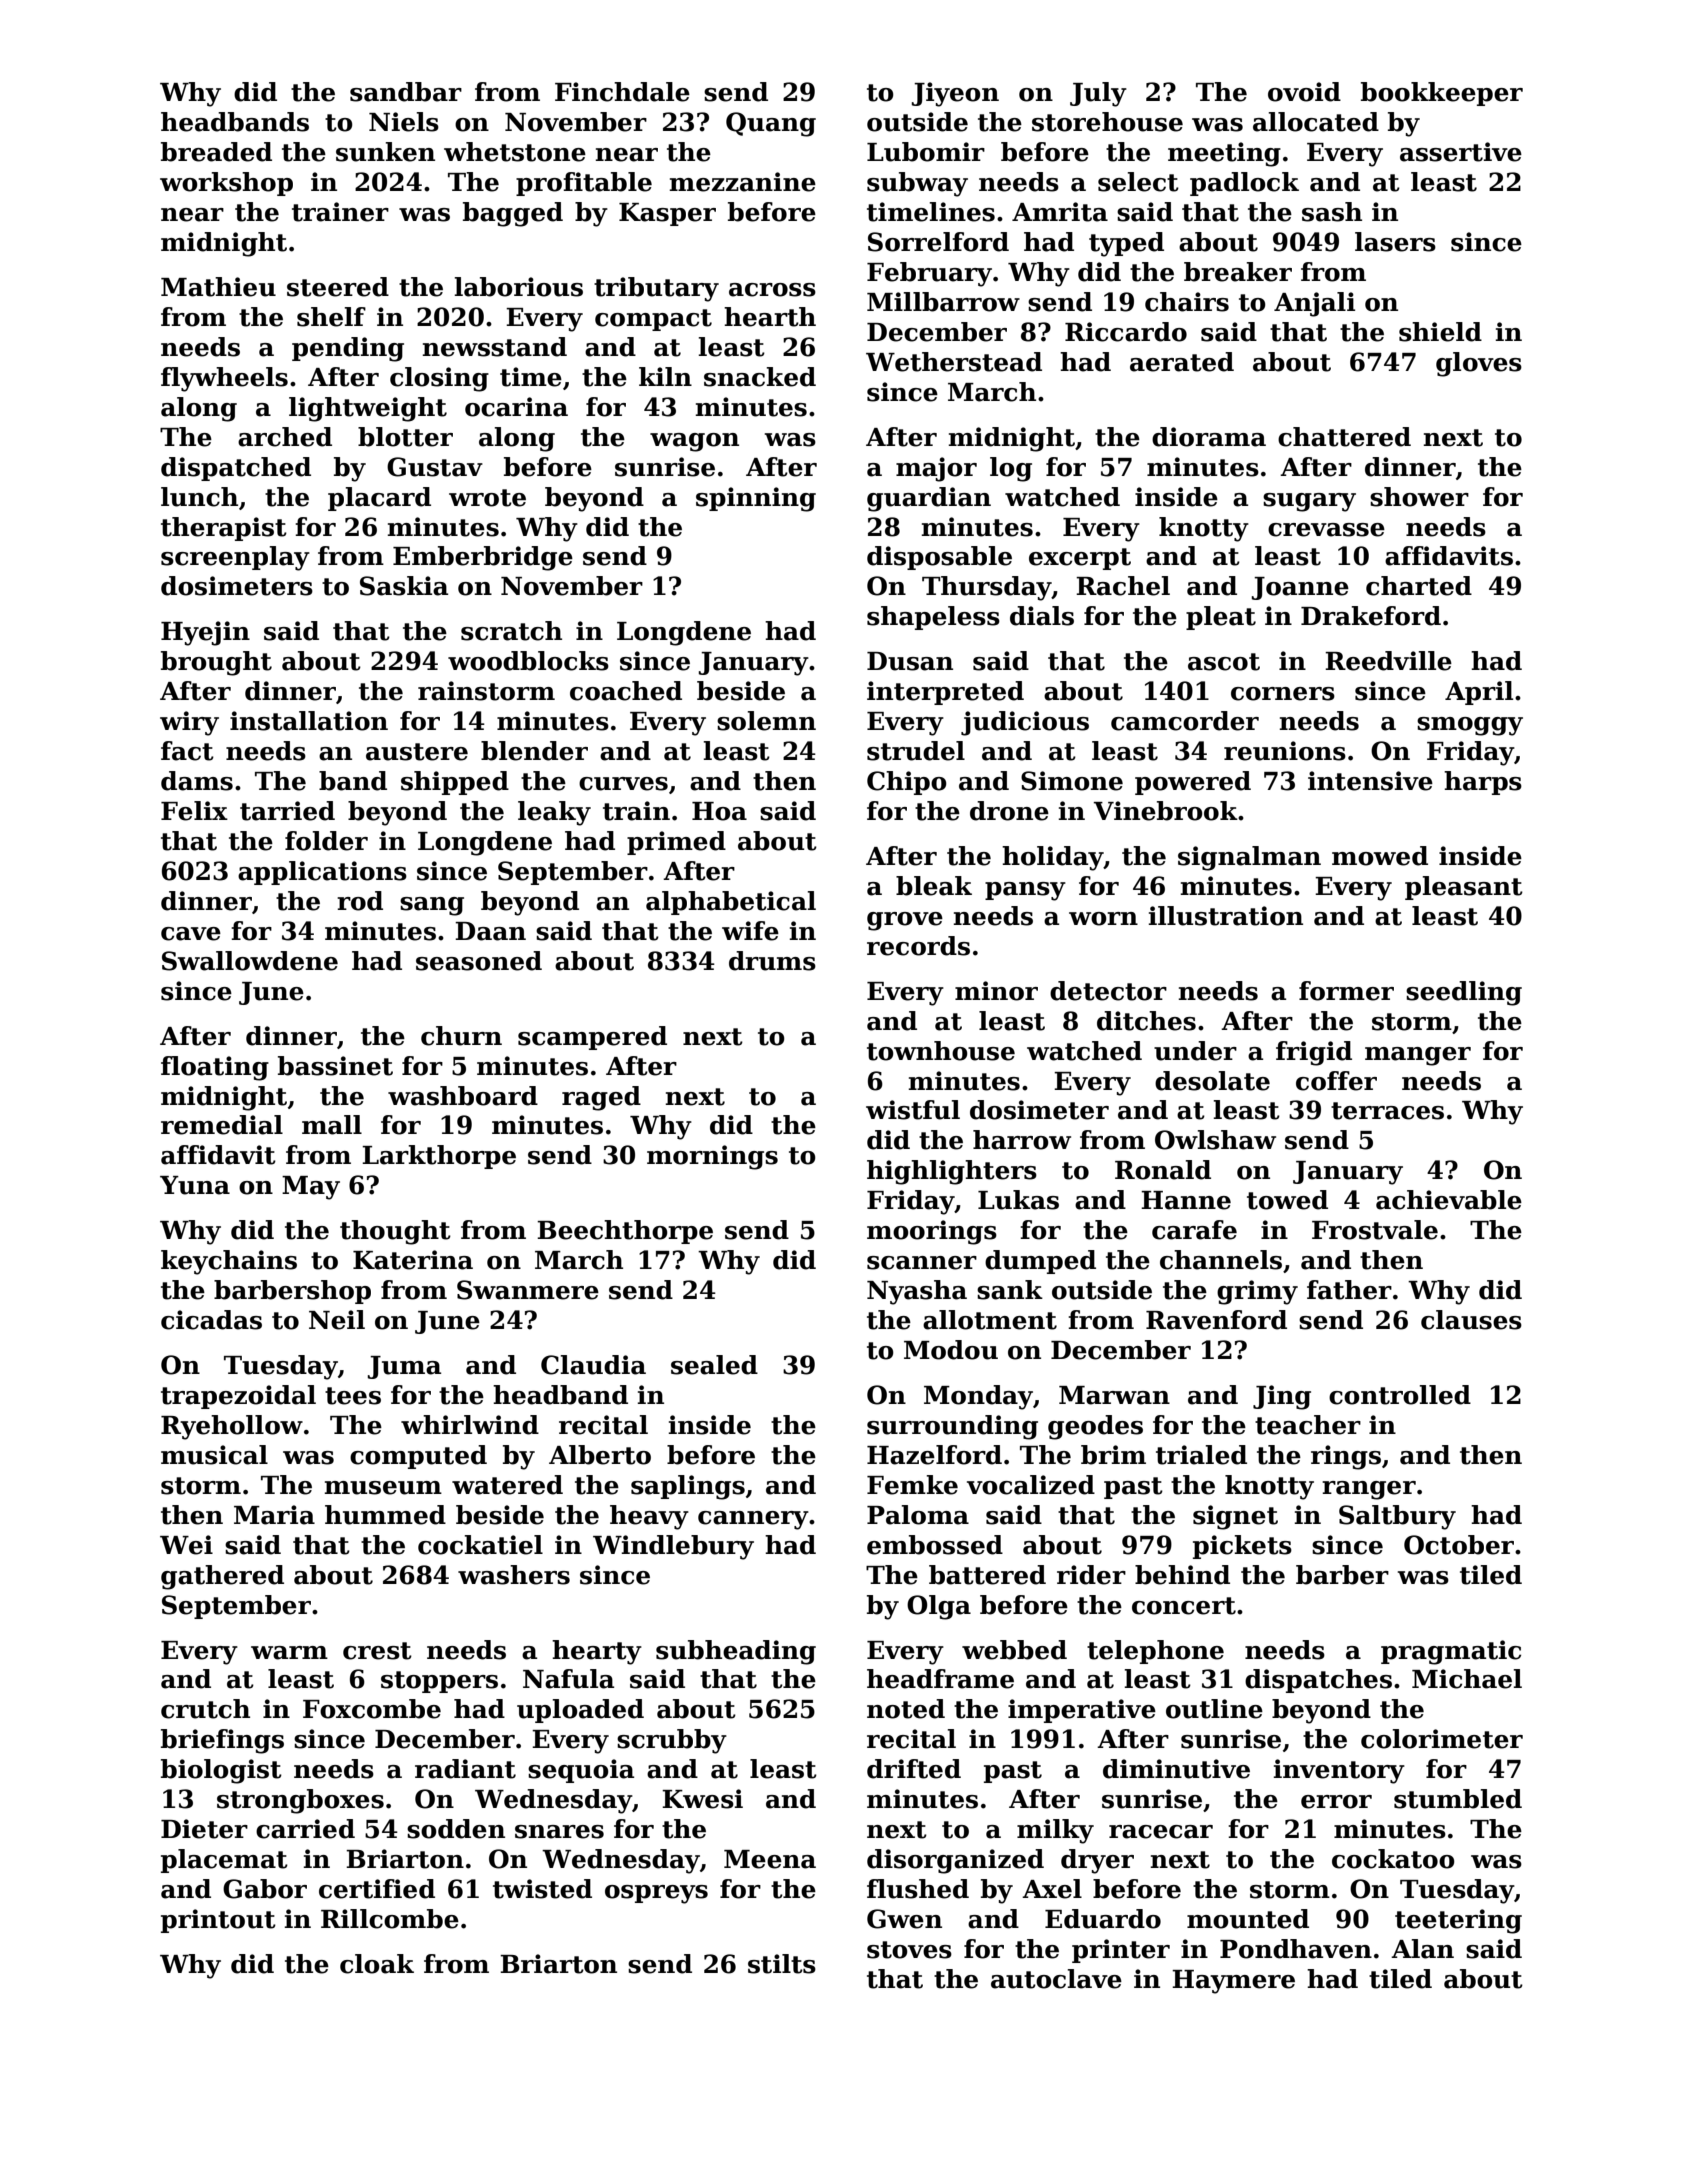 The image size is (1683, 2178). What do you see at coordinates (1215, 1140) in the screenshot?
I see `Owlshaw` at bounding box center [1215, 1140].
